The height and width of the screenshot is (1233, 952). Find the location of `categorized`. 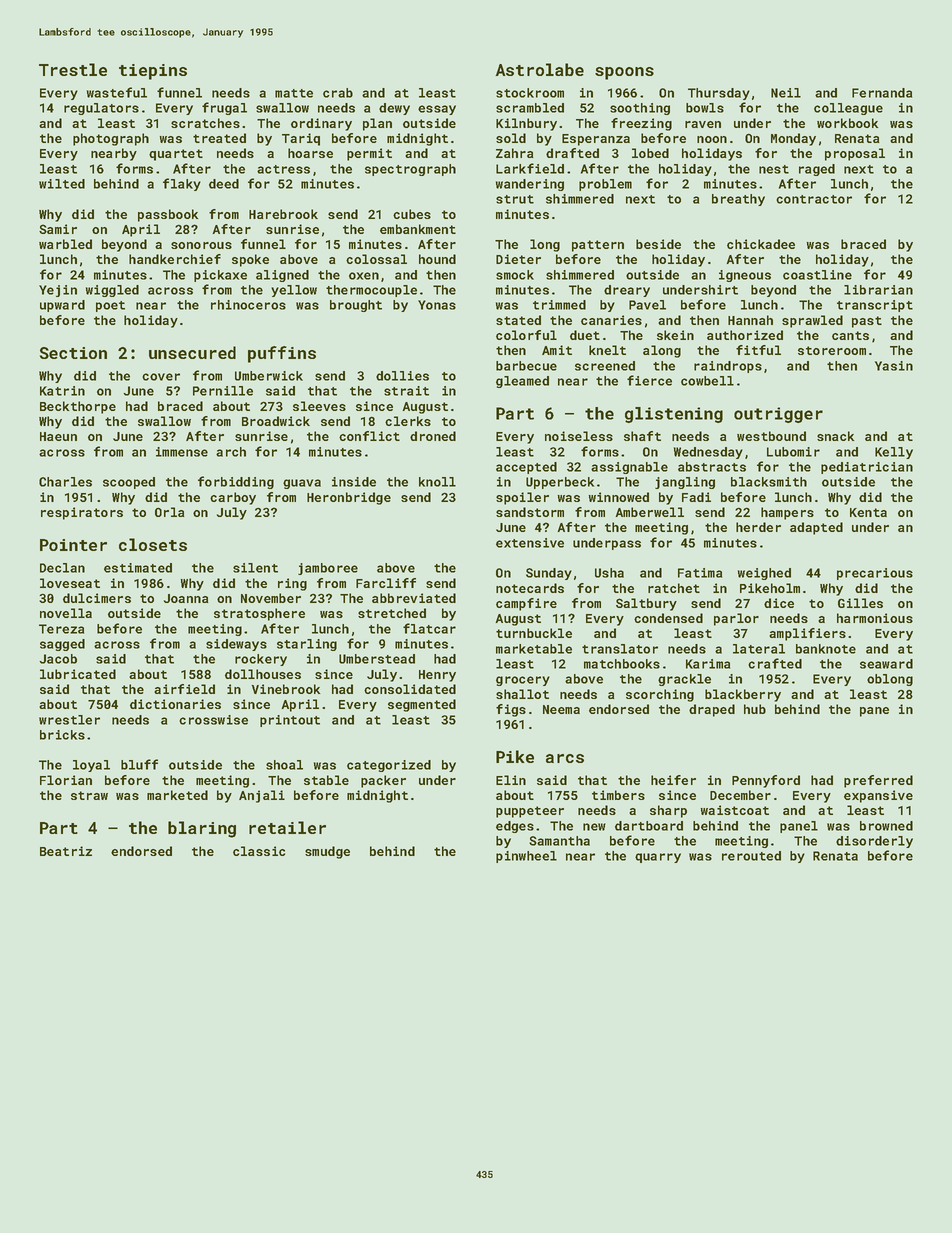

categorized is located at coordinates (389, 766).
